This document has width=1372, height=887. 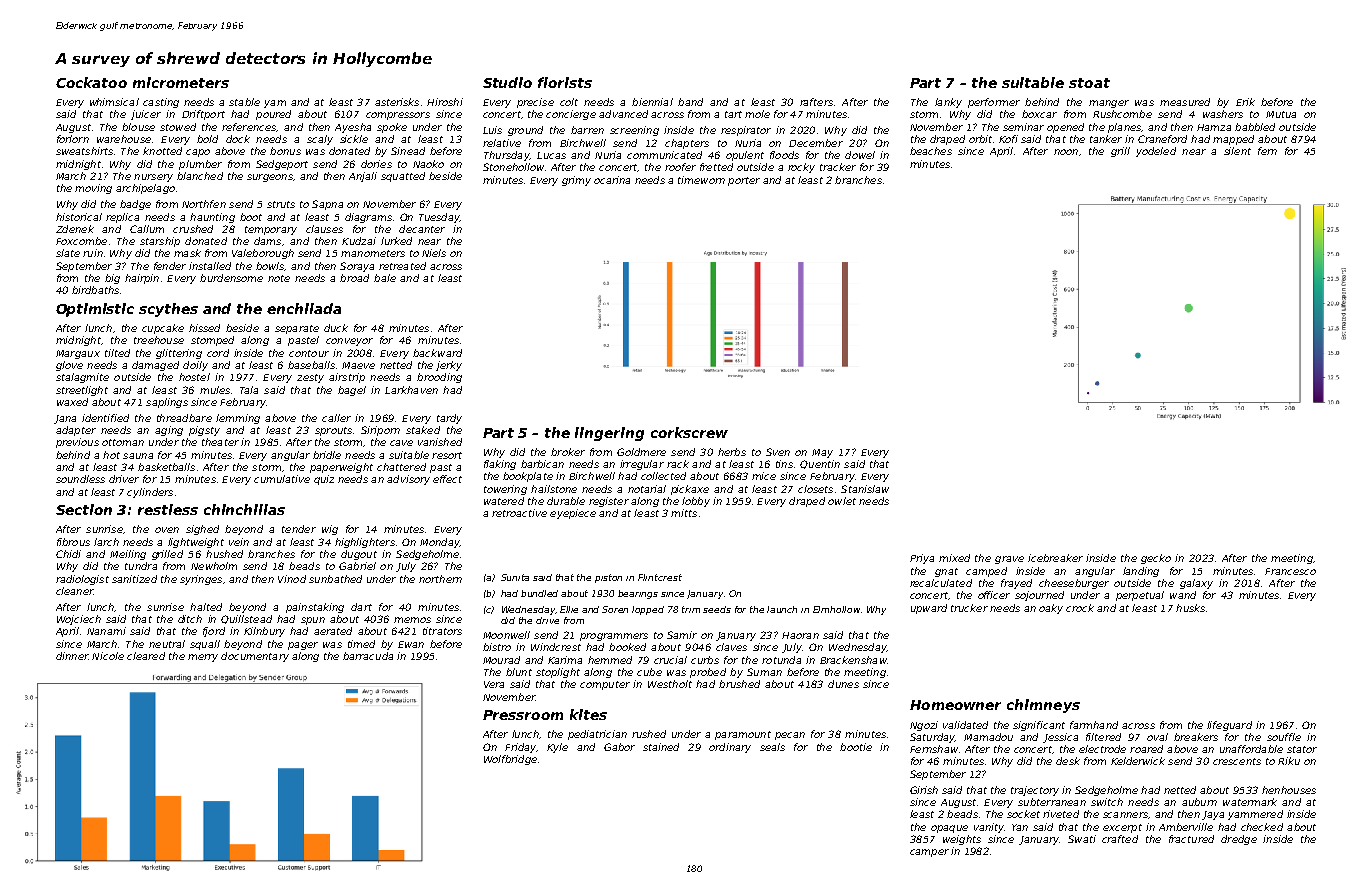 What do you see at coordinates (299, 529) in the document?
I see `tender` at bounding box center [299, 529].
